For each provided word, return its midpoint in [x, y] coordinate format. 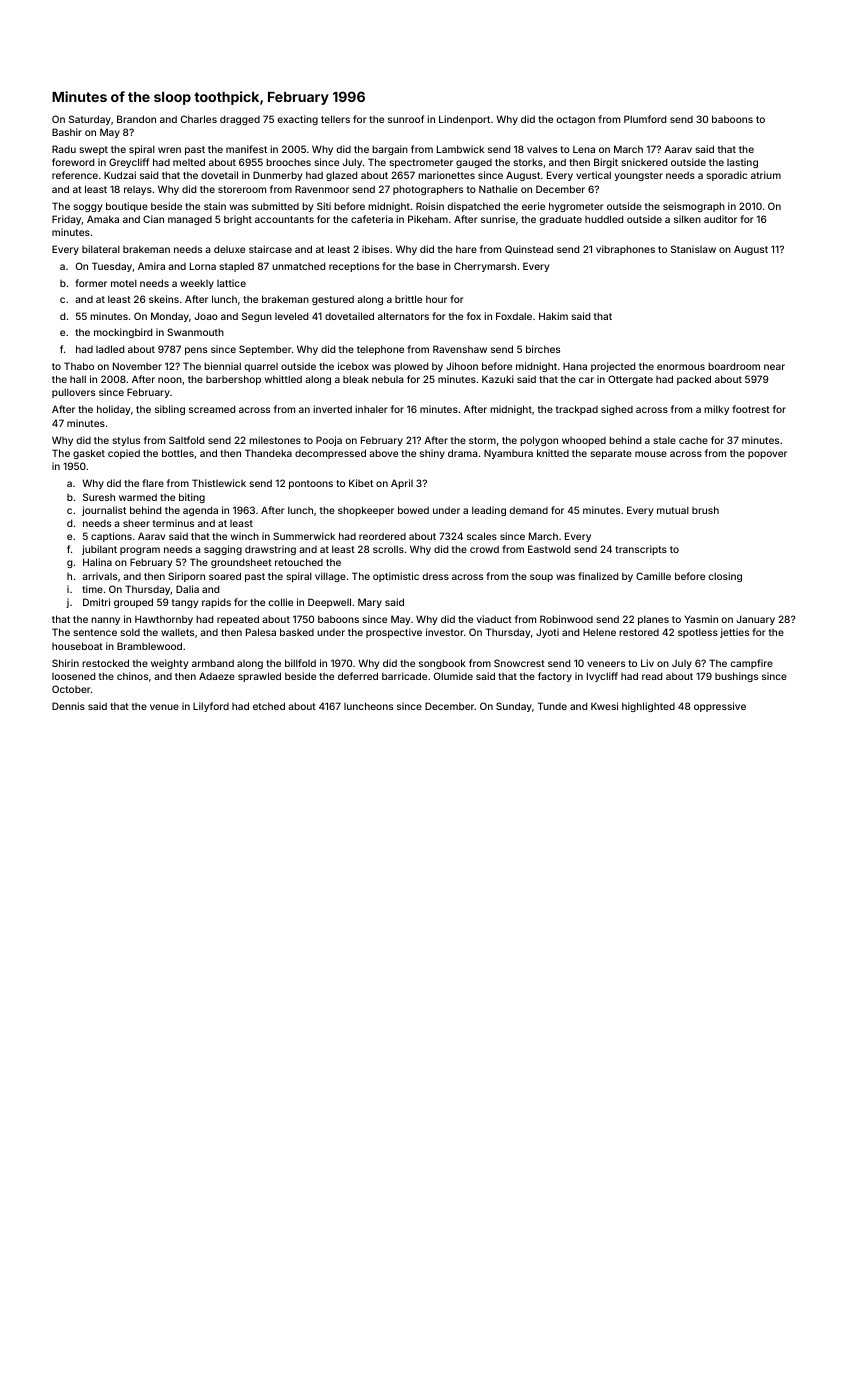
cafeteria [372, 219]
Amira [151, 266]
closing [725, 577]
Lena [584, 149]
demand [528, 510]
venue [164, 707]
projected [613, 367]
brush [705, 510]
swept [93, 150]
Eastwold [549, 549]
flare [153, 483]
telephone [380, 350]
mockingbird [123, 333]
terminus [173, 523]
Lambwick [460, 149]
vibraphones [625, 250]
